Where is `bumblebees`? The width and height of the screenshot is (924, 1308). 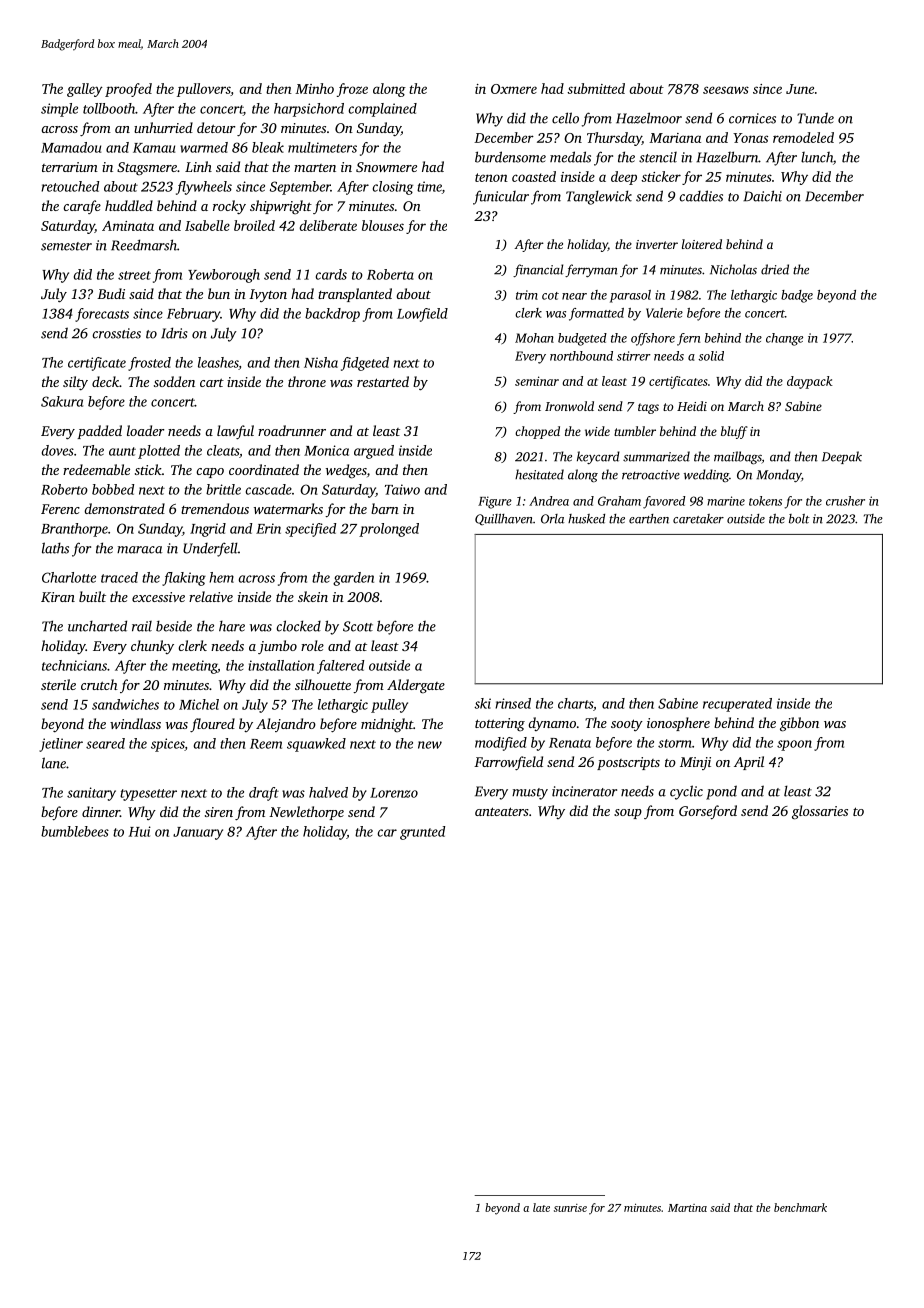
bumblebees is located at coordinates (75, 831).
